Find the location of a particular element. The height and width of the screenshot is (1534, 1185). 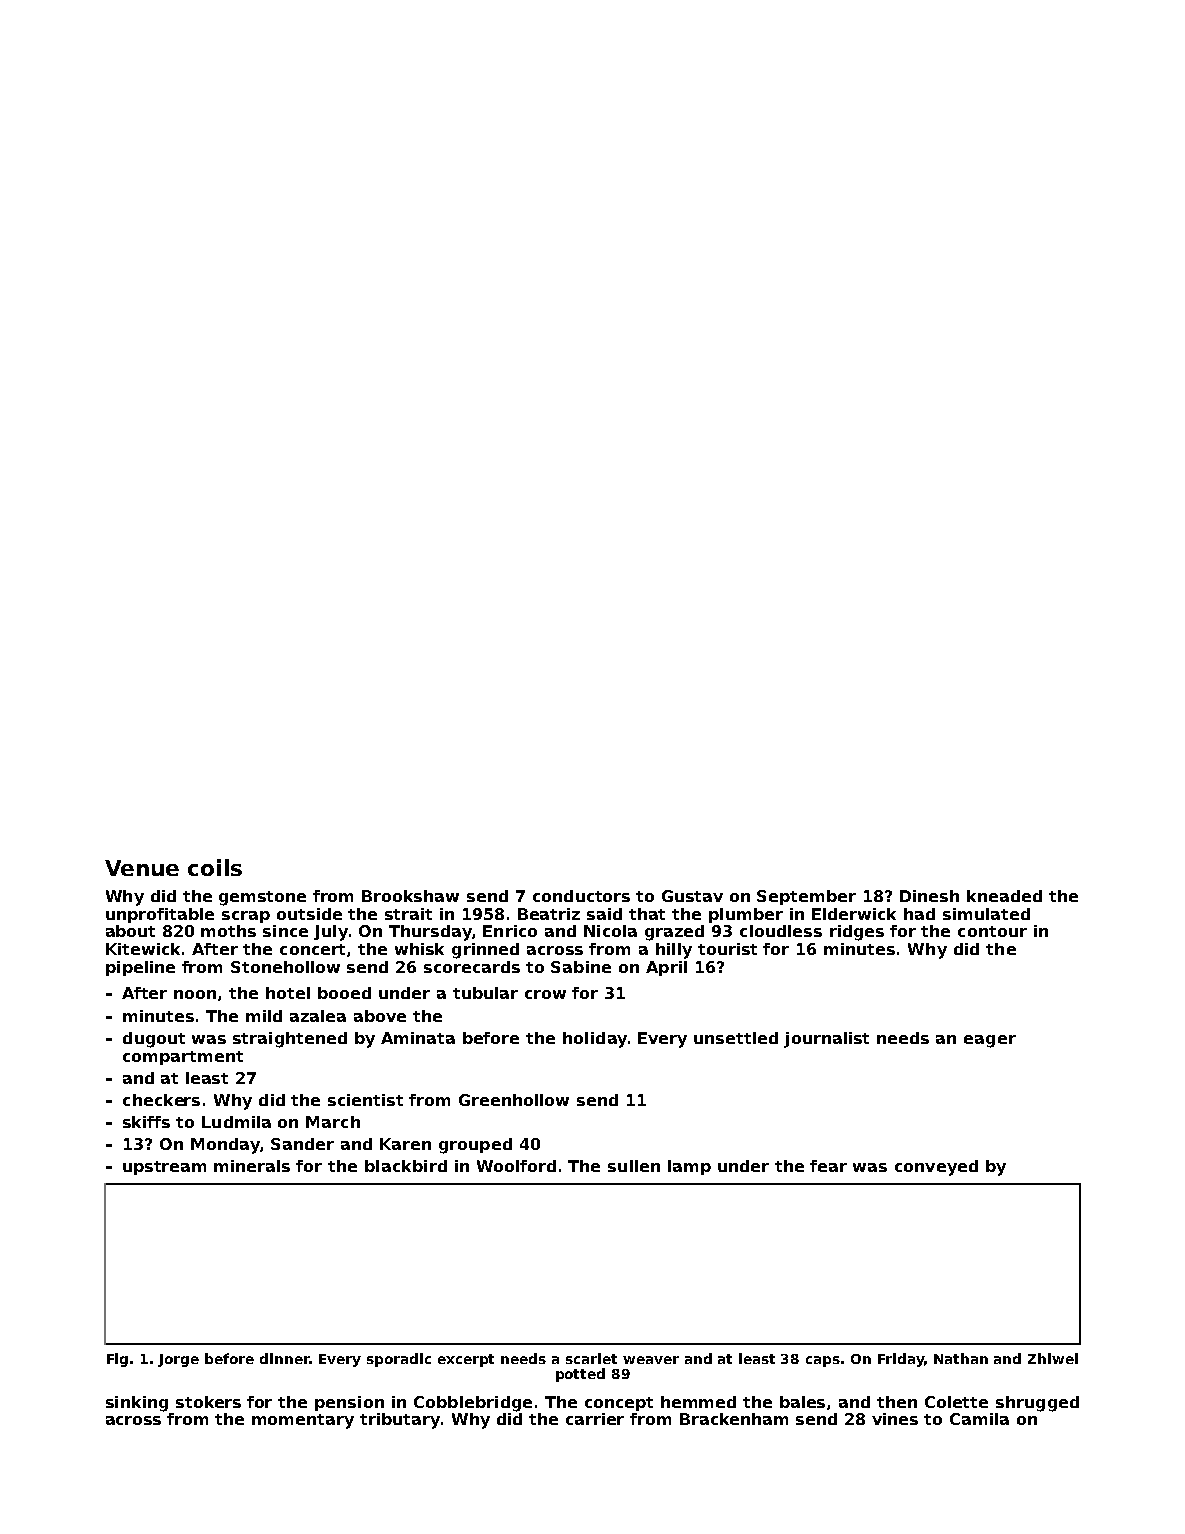

sullen is located at coordinates (634, 1166).
